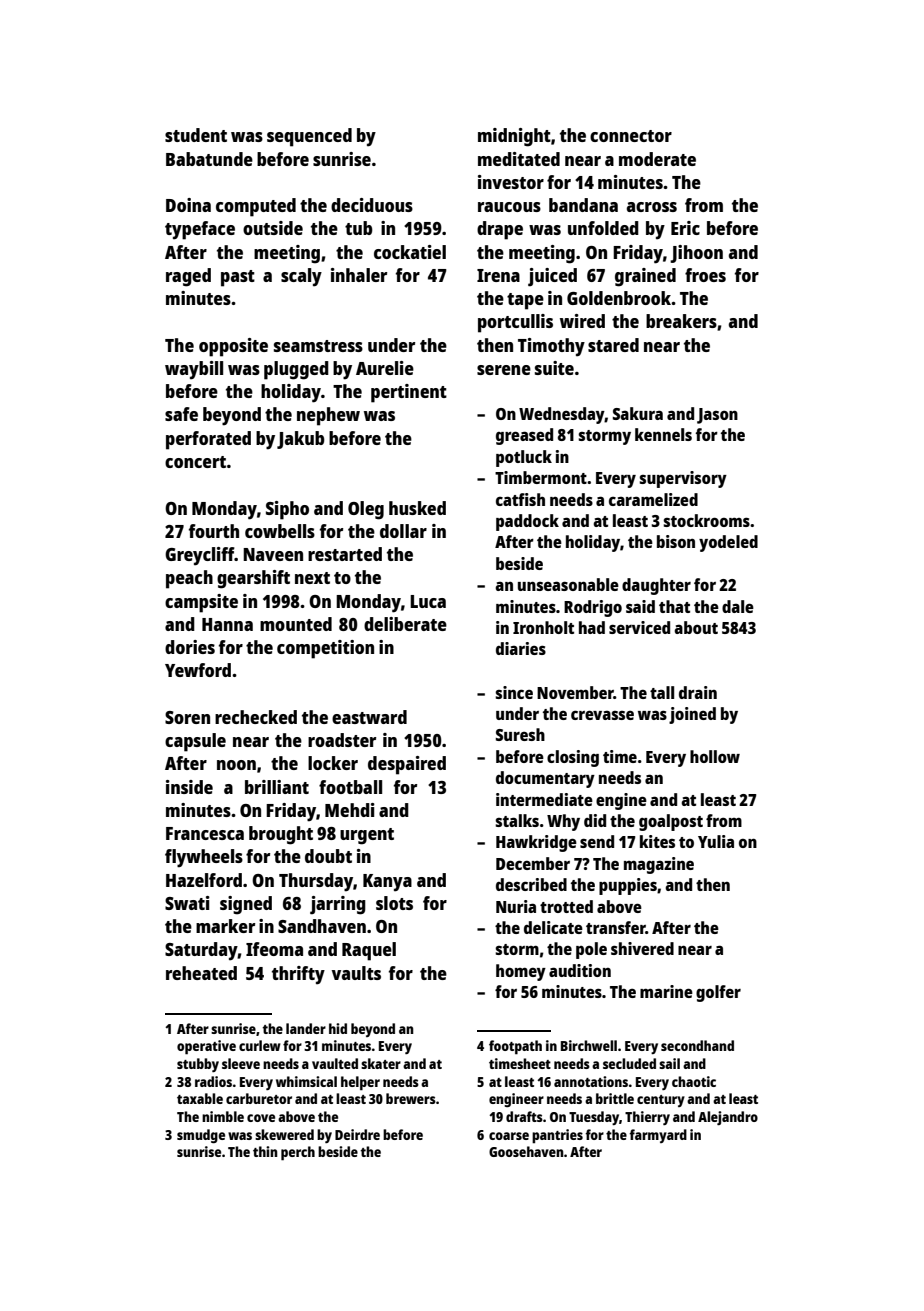 The width and height of the screenshot is (924, 1311). I want to click on student, so click(196, 135).
